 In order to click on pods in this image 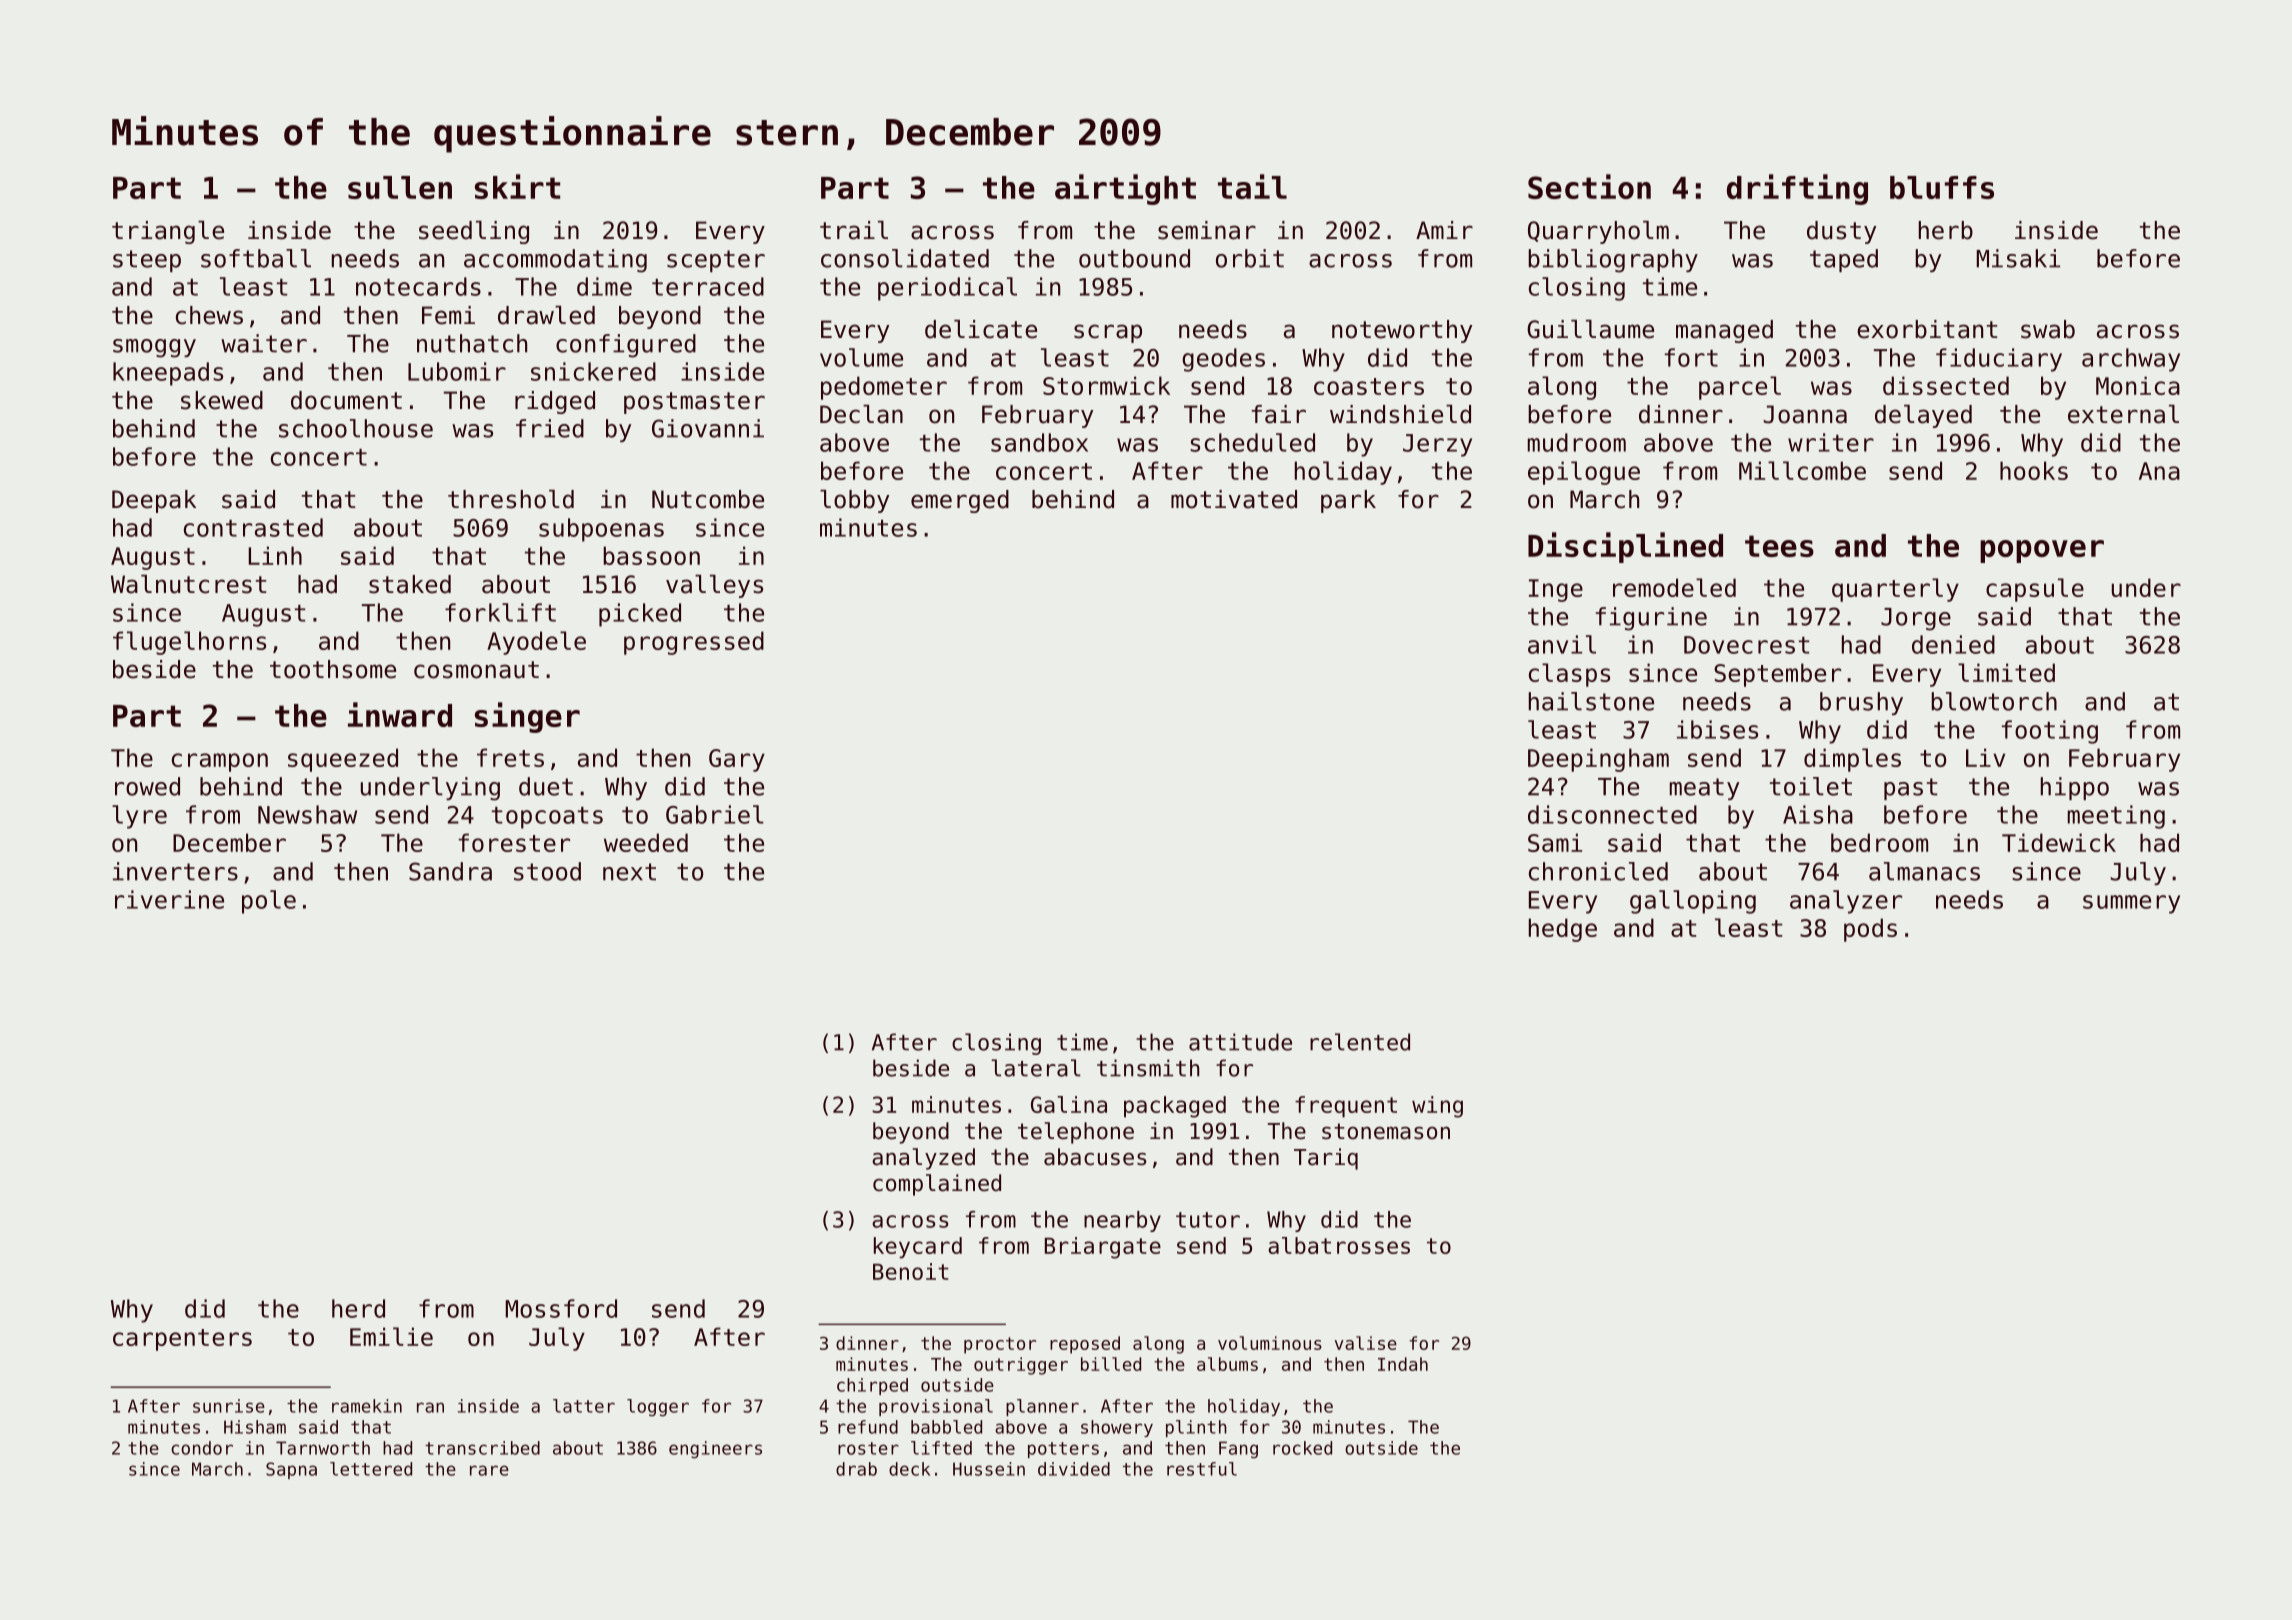, I will do `click(1870, 930)`.
